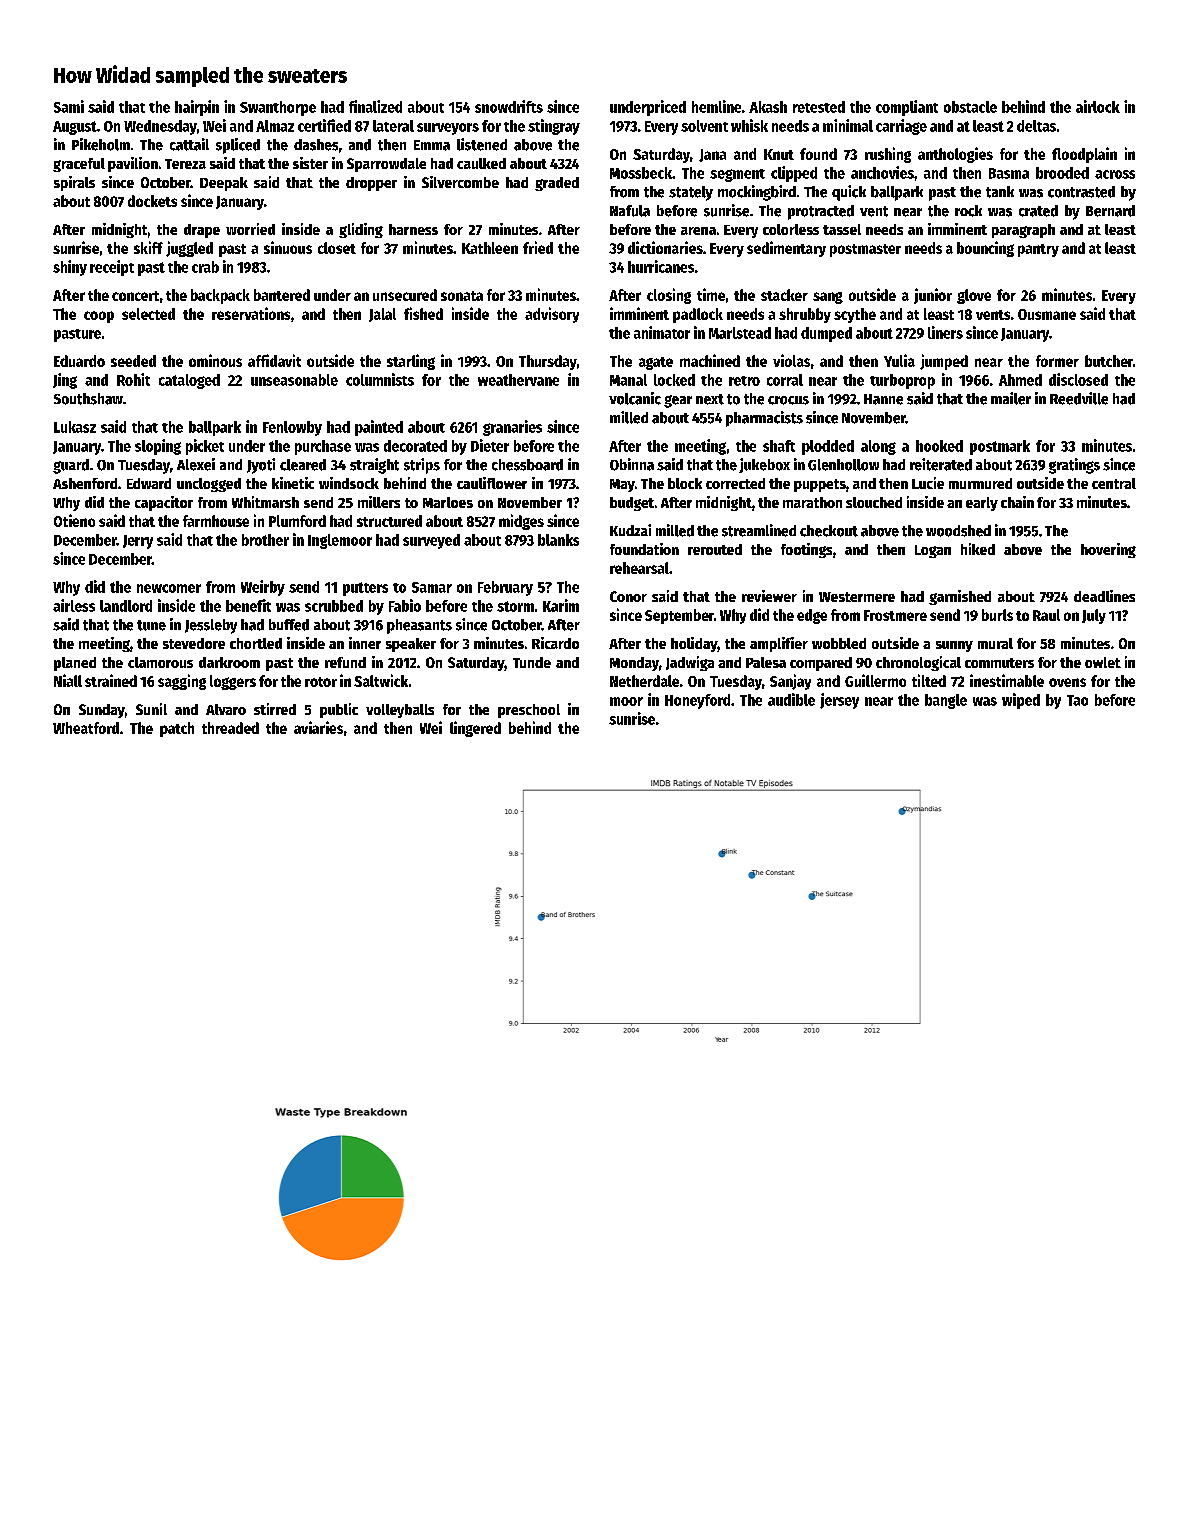  Describe the element at coordinates (289, 625) in the screenshot. I see `buffed` at that location.
